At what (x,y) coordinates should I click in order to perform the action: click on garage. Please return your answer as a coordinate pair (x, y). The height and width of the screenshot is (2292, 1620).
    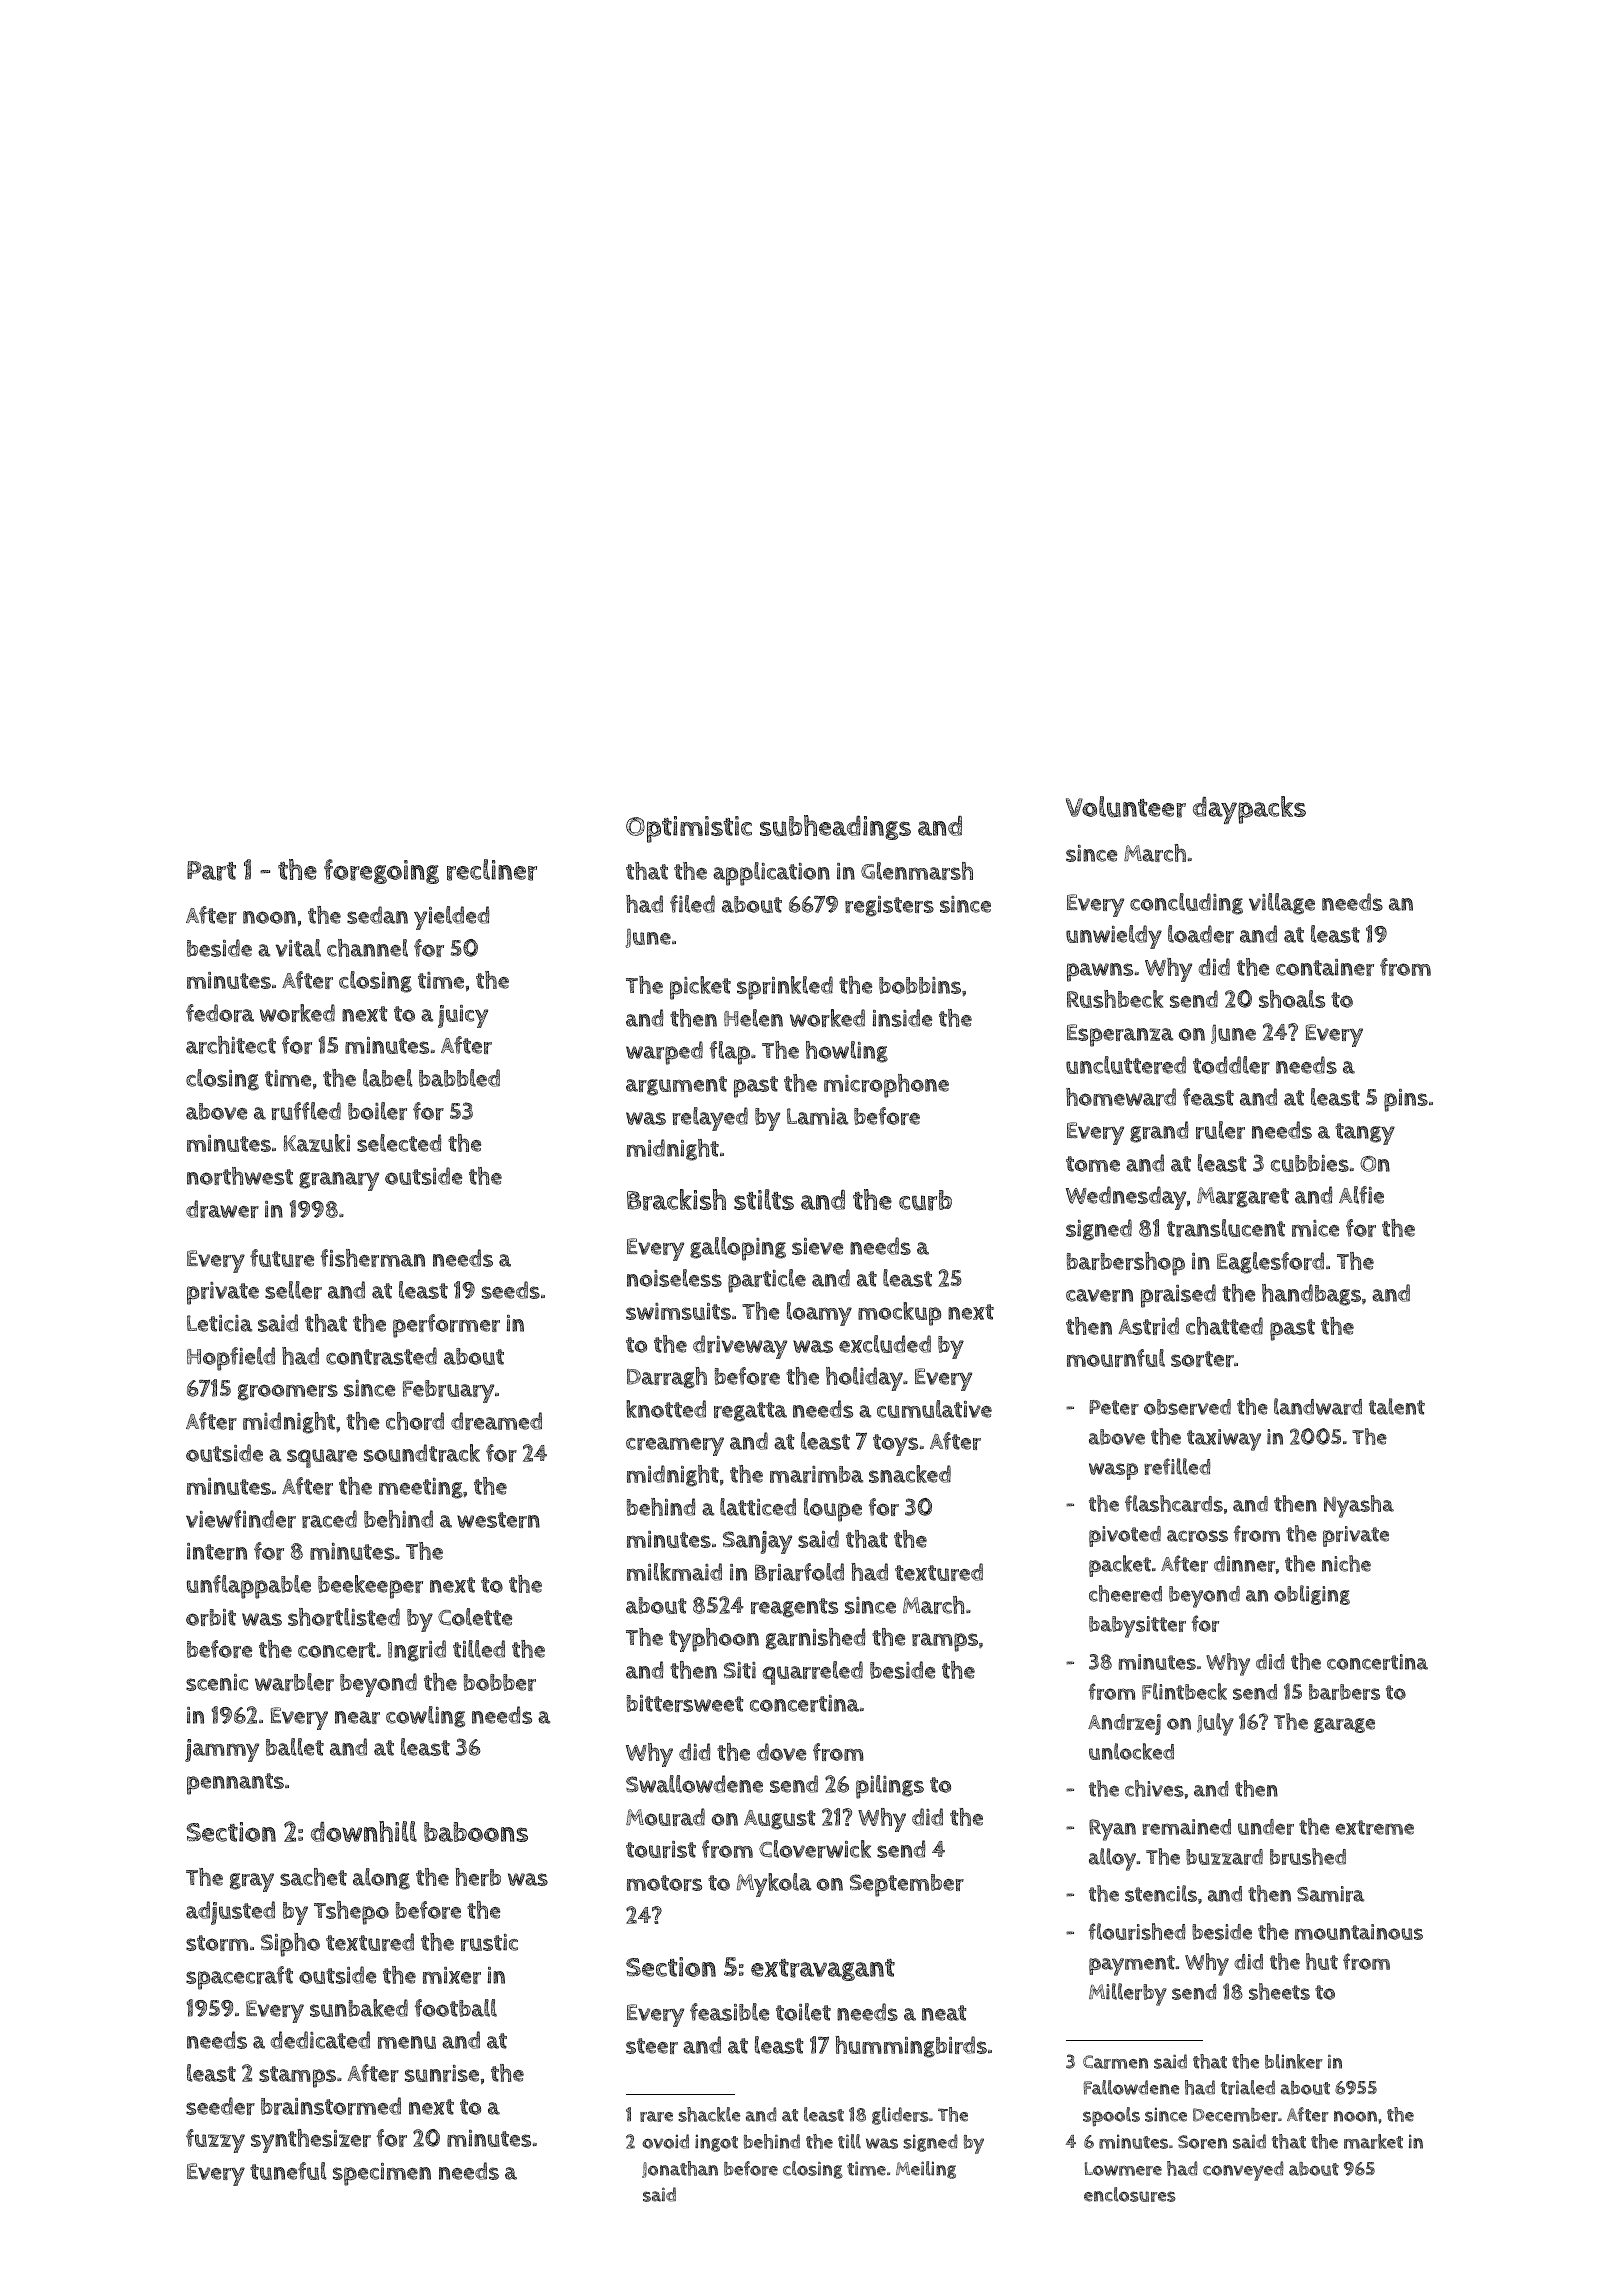
    Looking at the image, I should click on (1344, 1725).
